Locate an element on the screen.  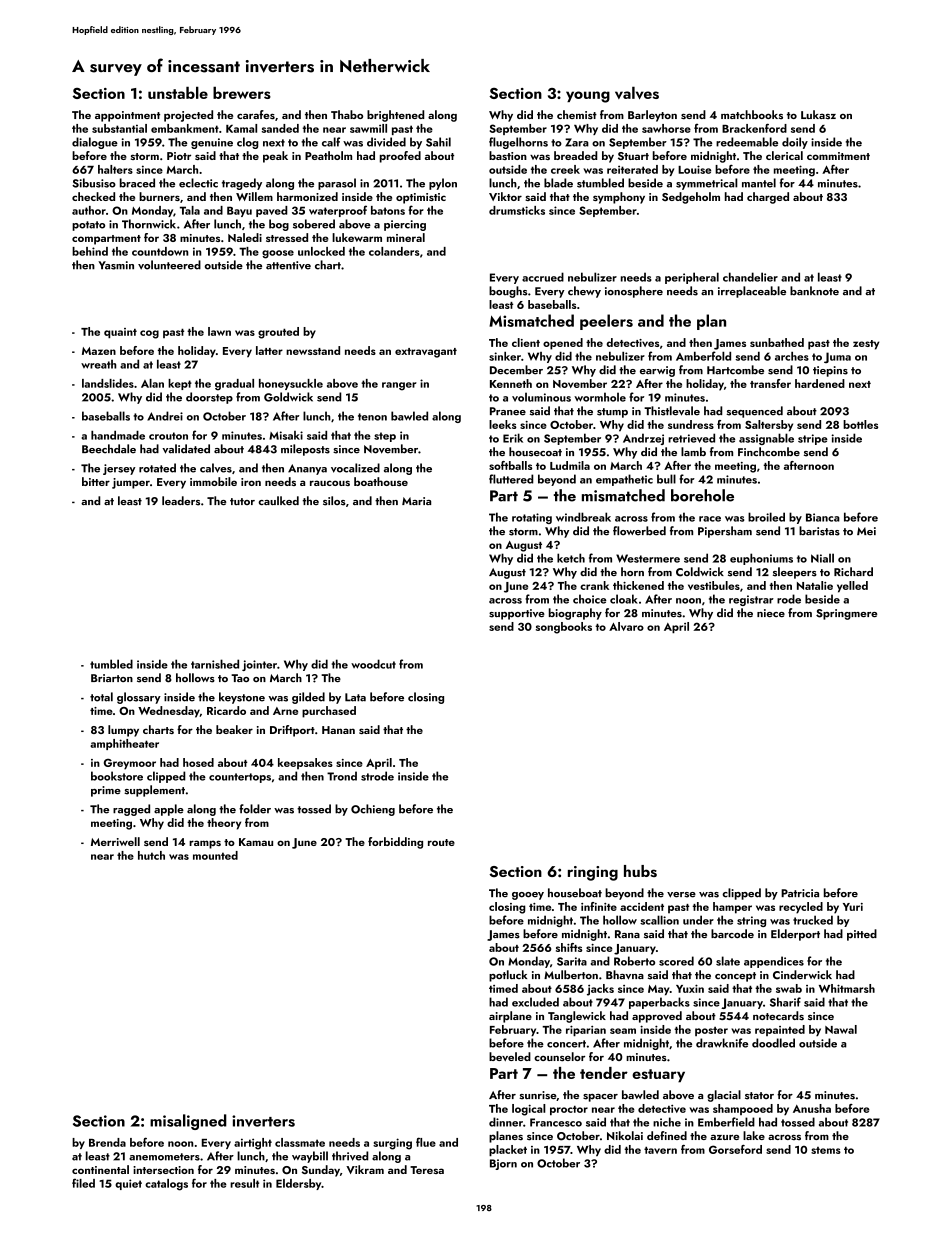
Maria is located at coordinates (416, 501).
